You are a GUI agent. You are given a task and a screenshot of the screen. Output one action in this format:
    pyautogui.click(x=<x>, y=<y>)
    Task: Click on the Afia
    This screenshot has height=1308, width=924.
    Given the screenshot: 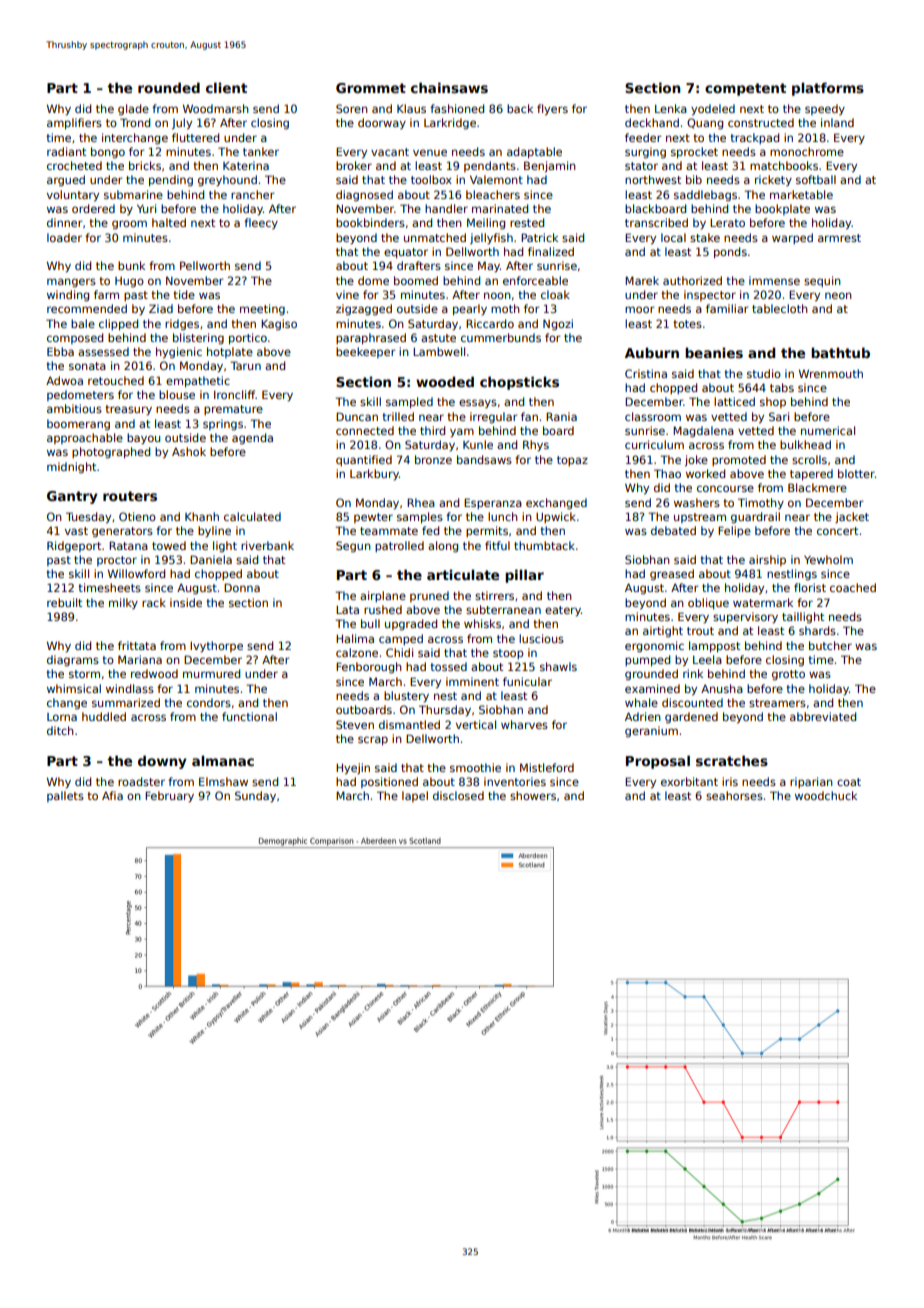 What is the action you would take?
    pyautogui.click(x=112, y=795)
